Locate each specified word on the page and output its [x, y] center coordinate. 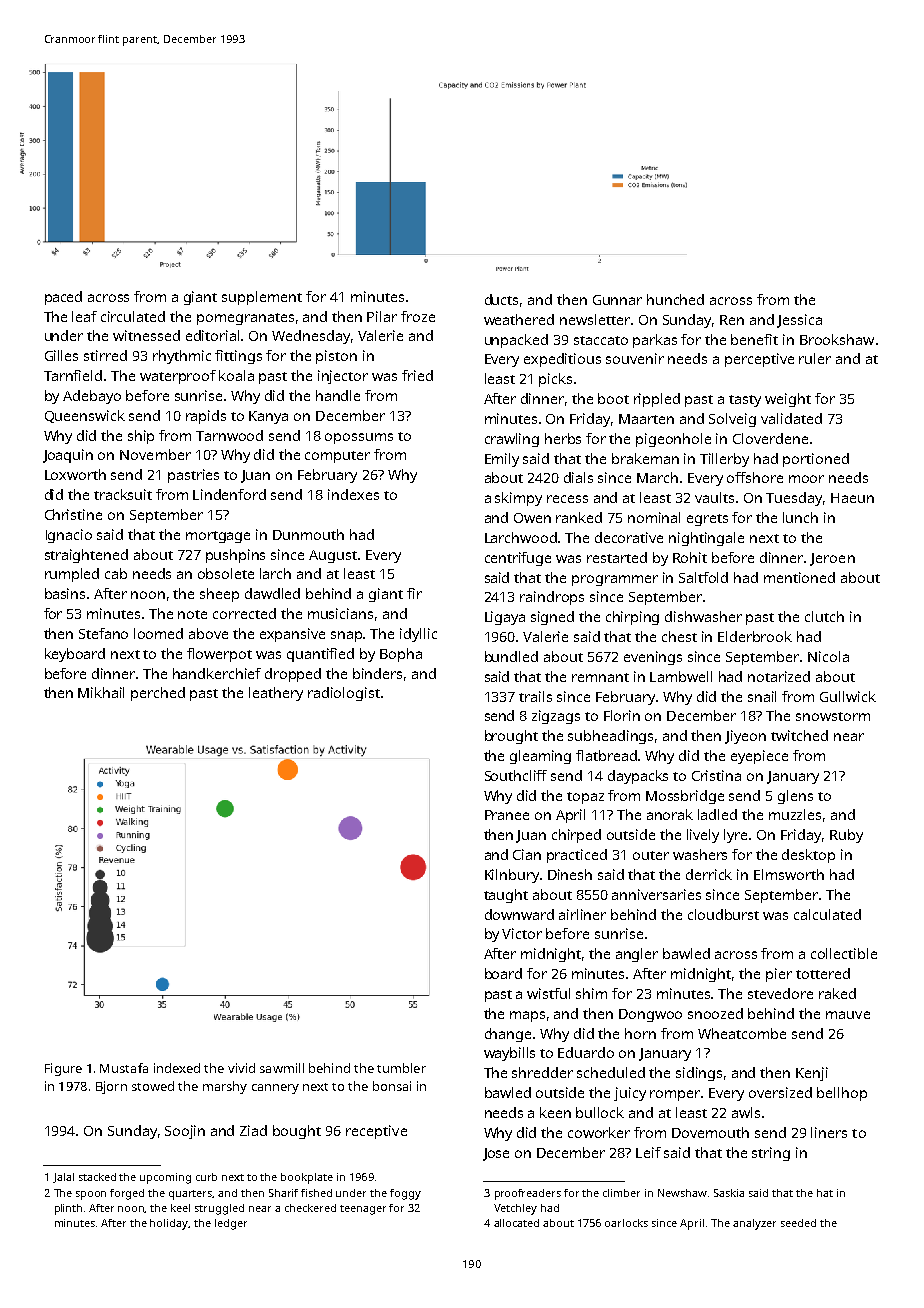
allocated [516, 1223]
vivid [241, 1068]
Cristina [716, 775]
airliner [582, 914]
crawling [512, 440]
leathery [276, 694]
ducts [501, 299]
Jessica [799, 321]
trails [535, 696]
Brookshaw [837, 339]
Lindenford [229, 494]
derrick [709, 874]
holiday [169, 1224]
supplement [262, 298]
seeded [798, 1223]
